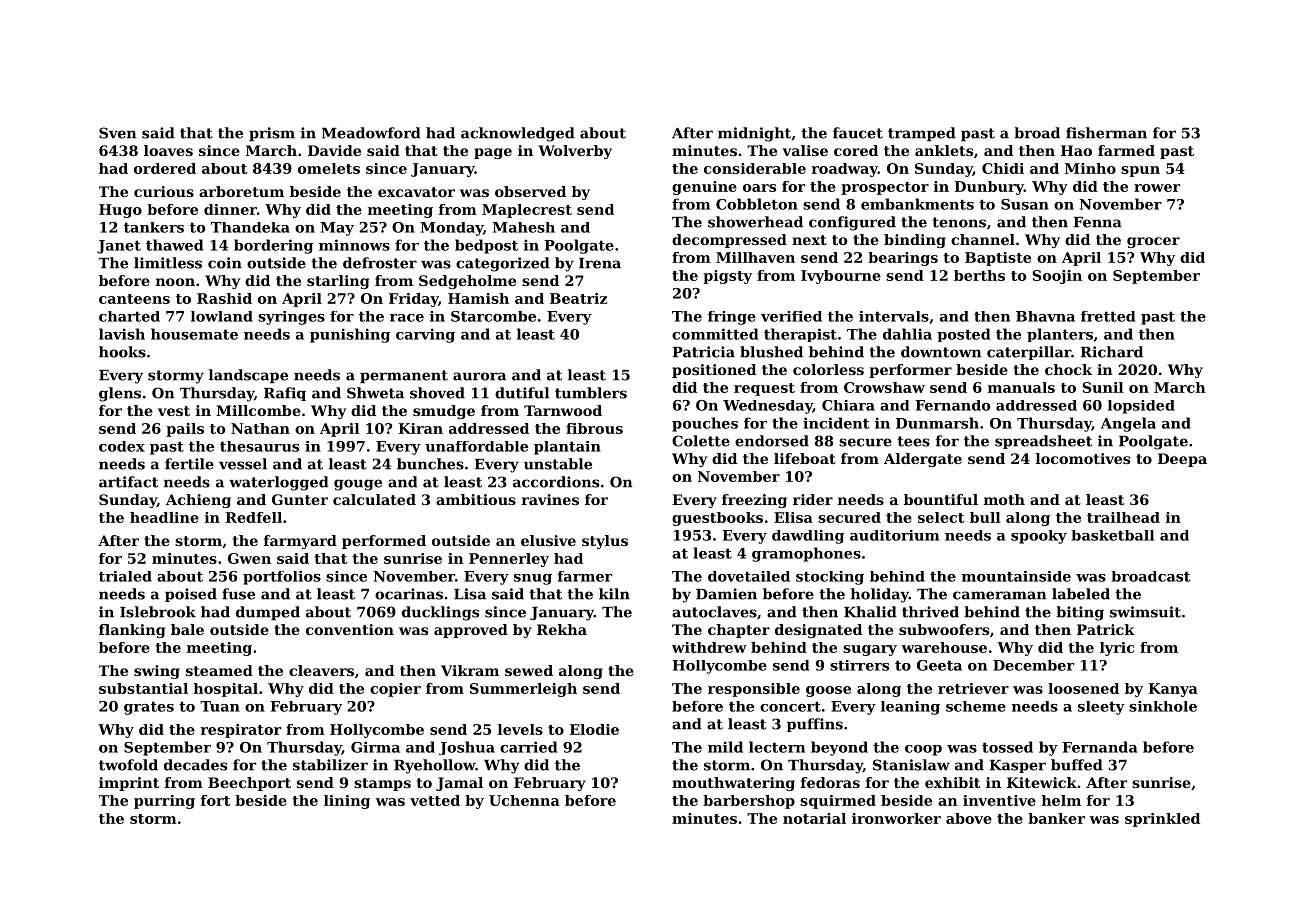 The width and height of the document is (1308, 924). I want to click on Aldergate, so click(923, 460).
